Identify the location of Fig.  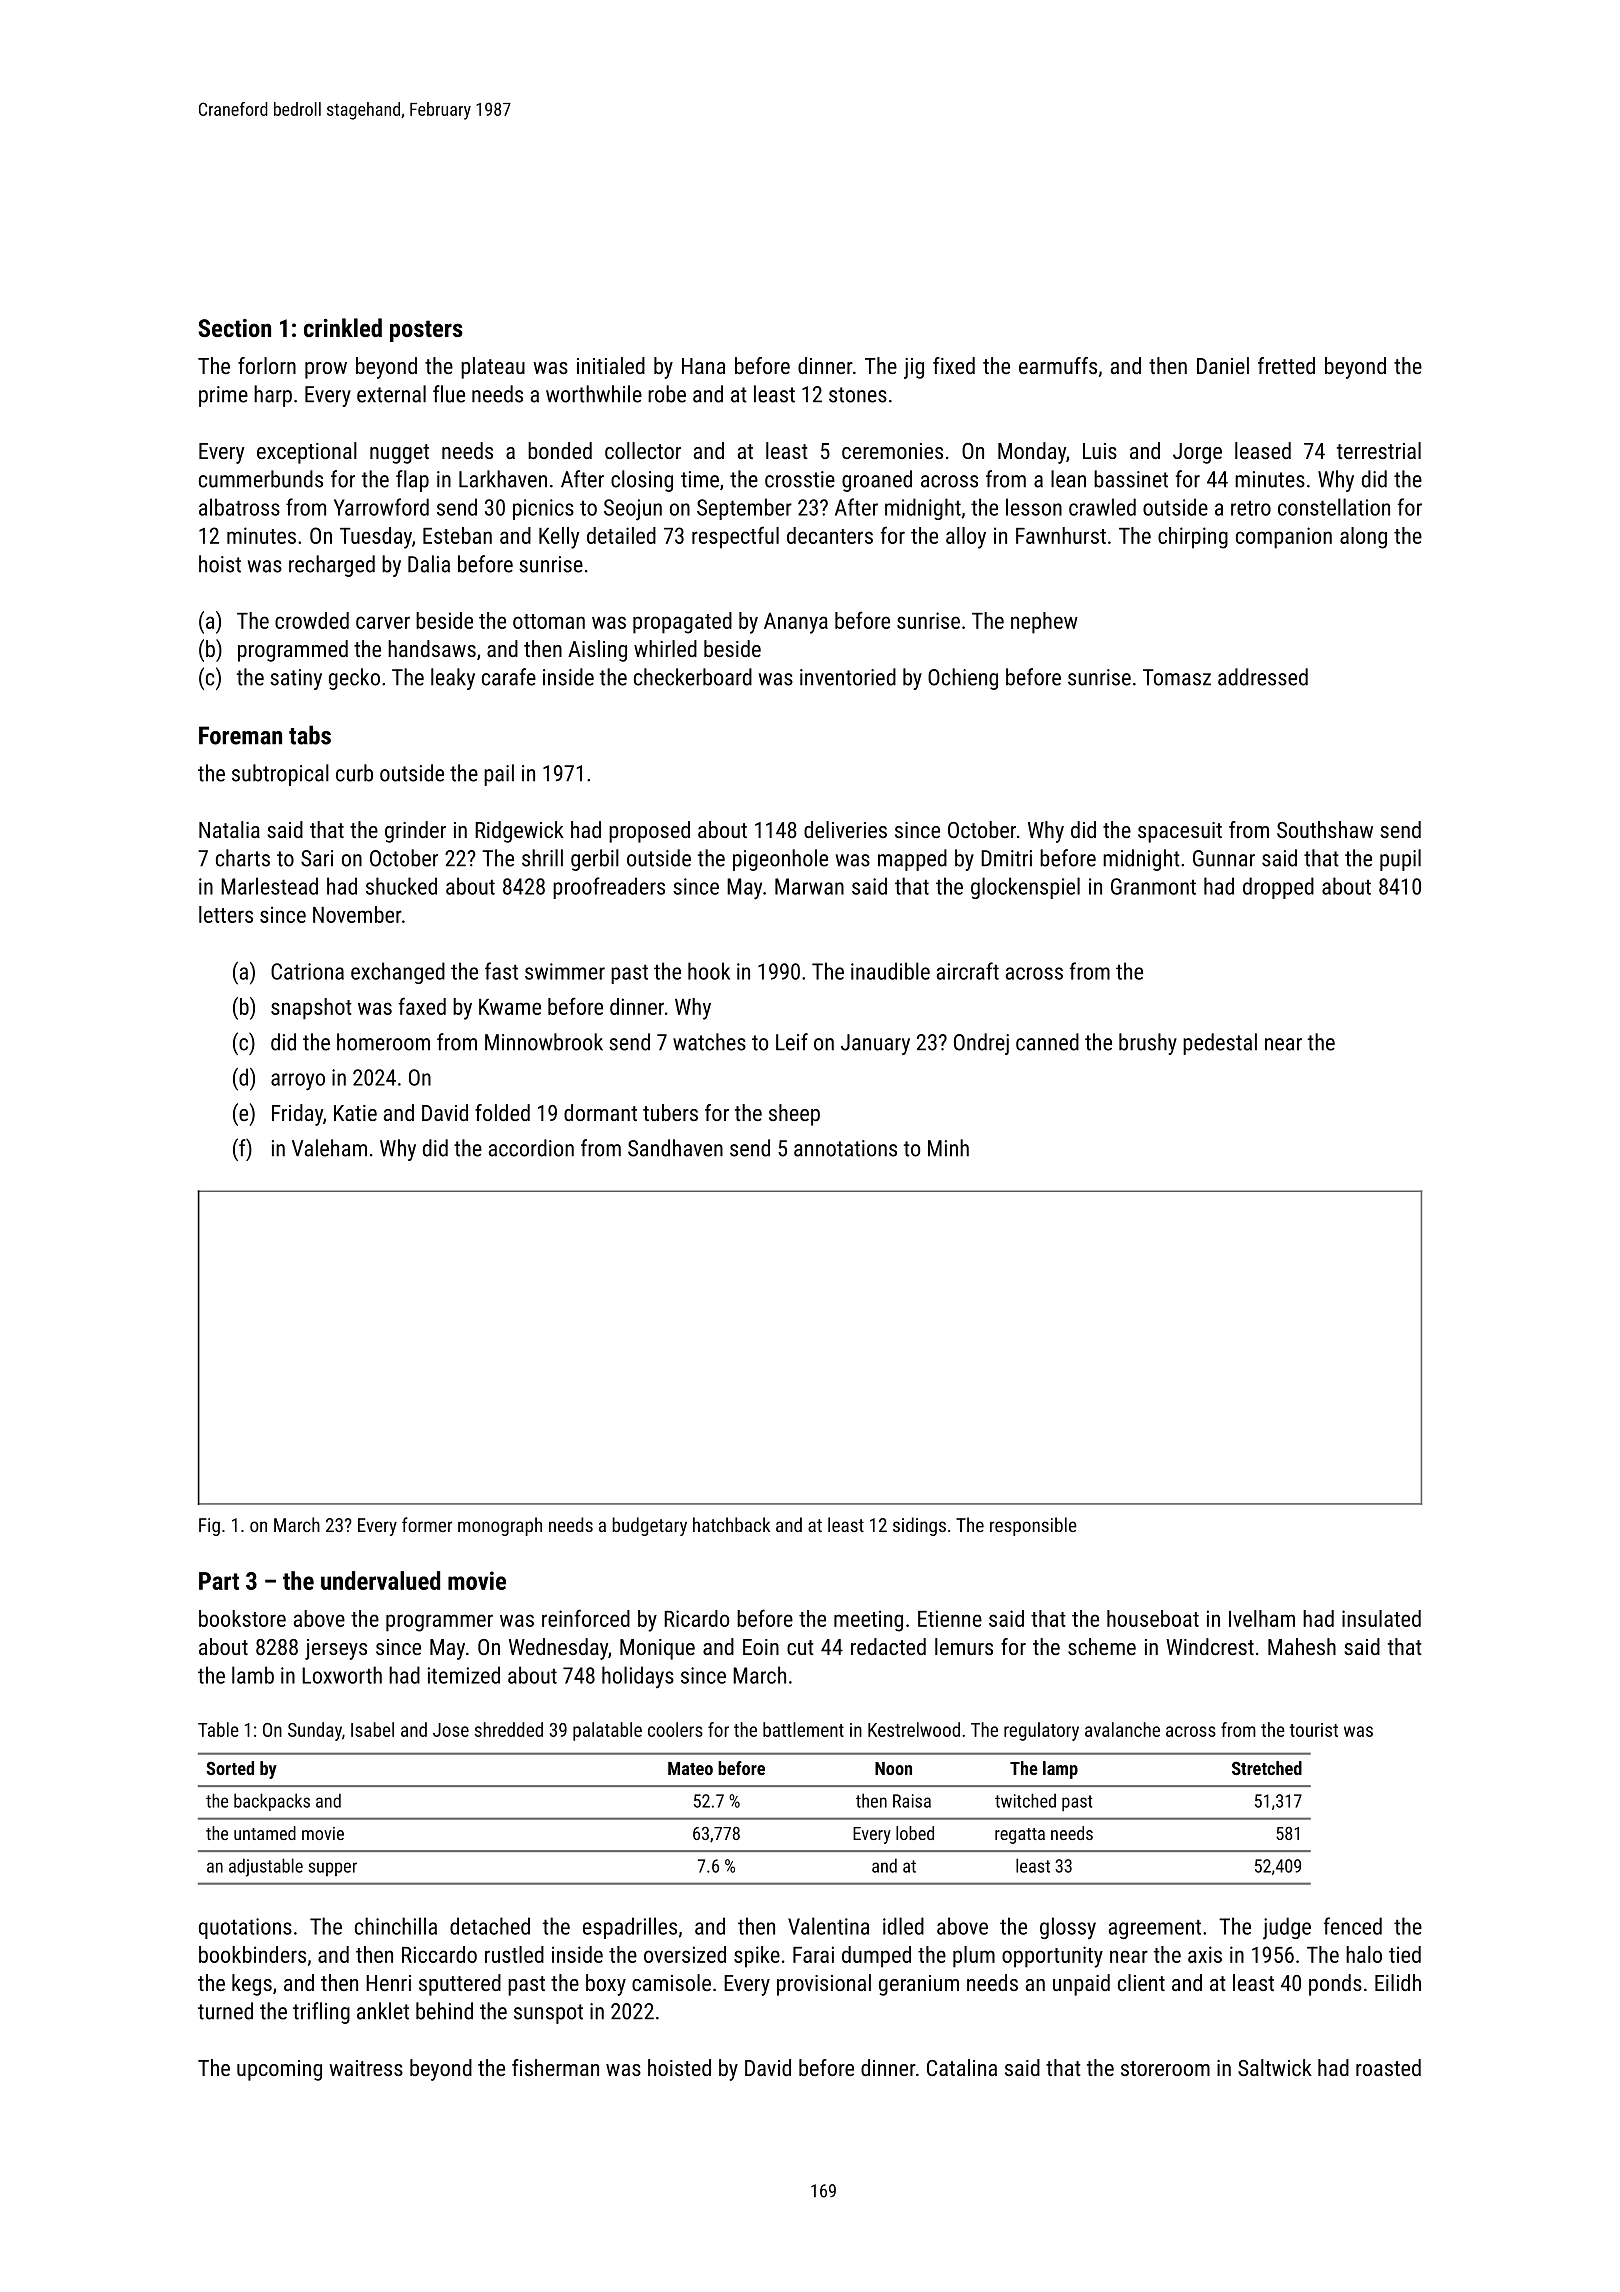
(209, 1527).
